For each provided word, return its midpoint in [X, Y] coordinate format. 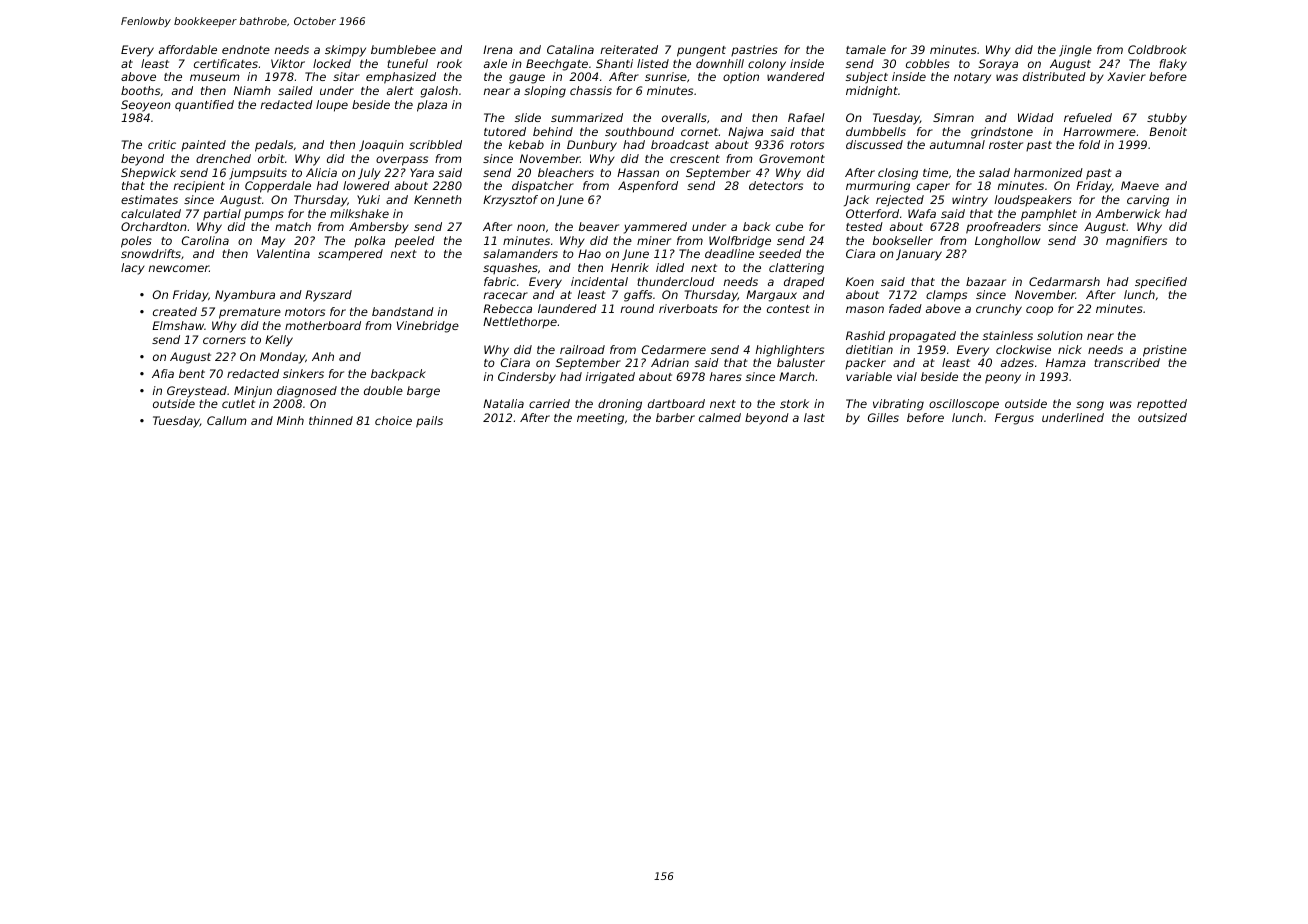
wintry [970, 201]
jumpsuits [258, 174]
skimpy [345, 51]
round [637, 308]
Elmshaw [178, 325]
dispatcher [543, 187]
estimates [149, 199]
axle [495, 63]
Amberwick [1127, 213]
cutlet [238, 403]
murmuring [878, 187]
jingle [1075, 51]
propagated [922, 337]
